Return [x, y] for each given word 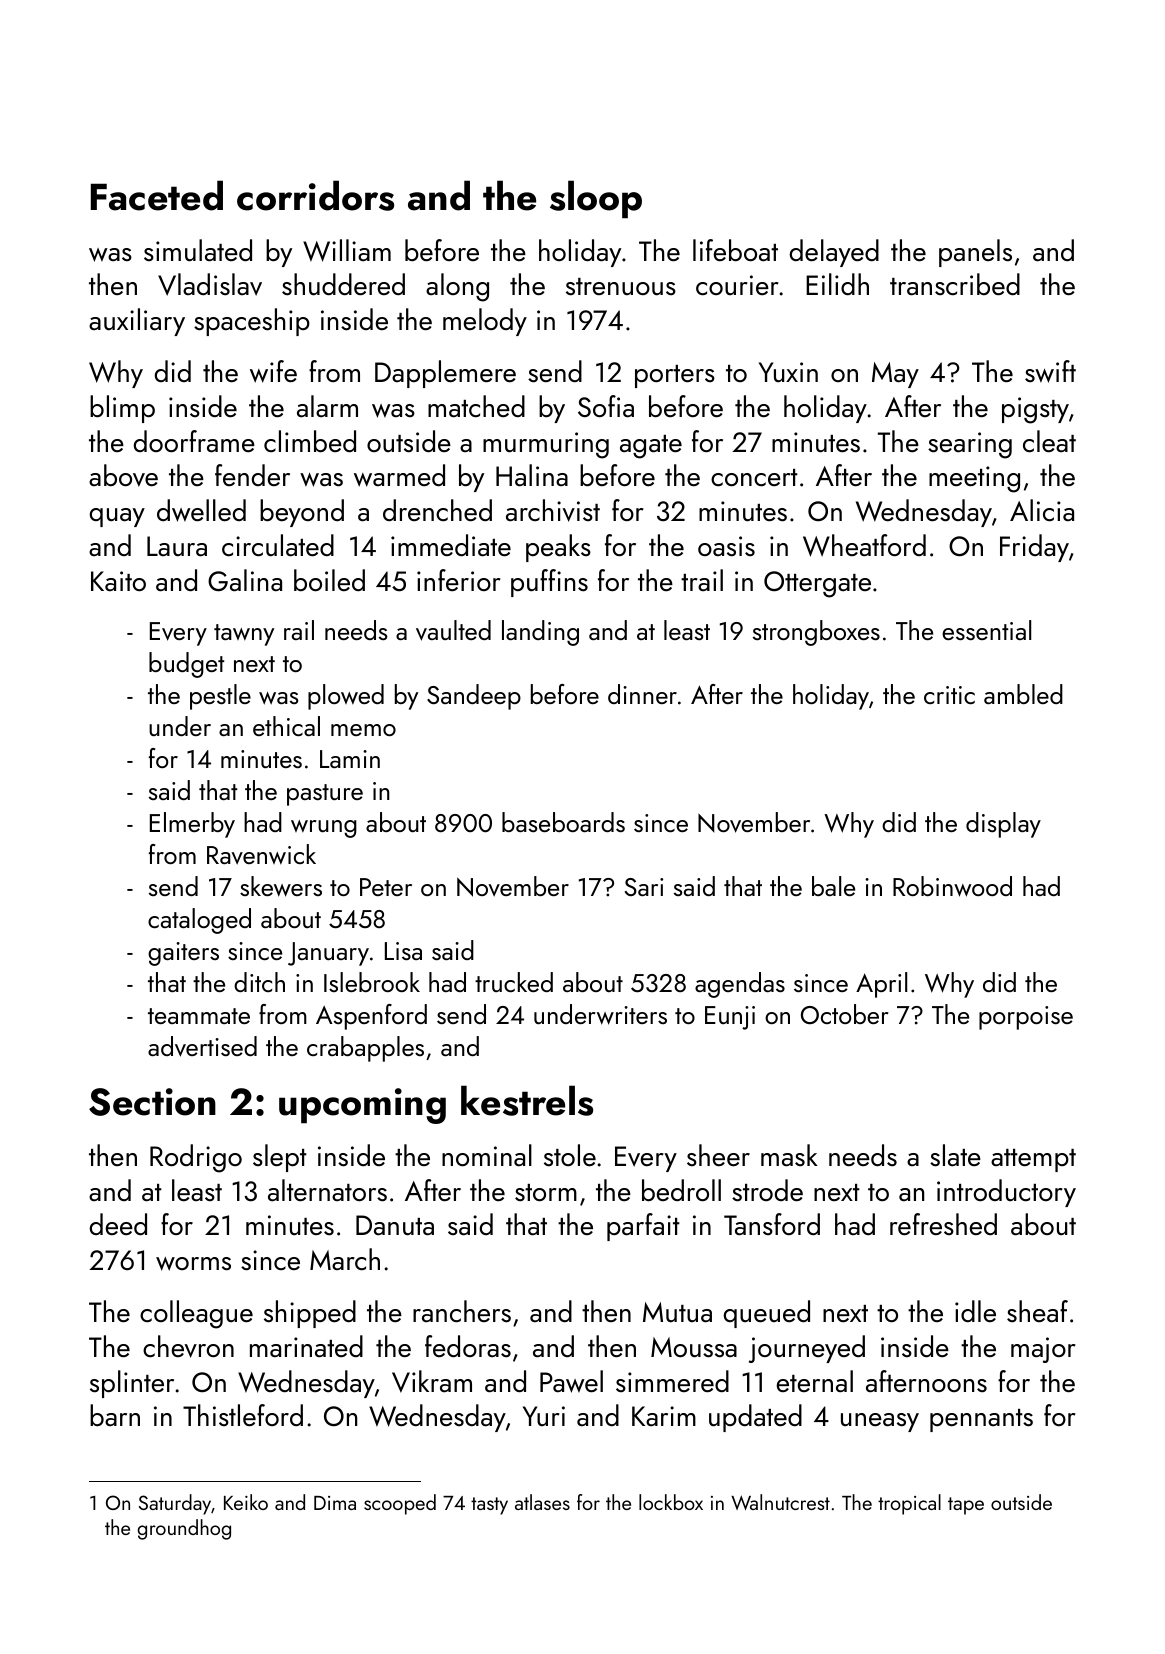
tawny [244, 635]
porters [675, 376]
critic [949, 695]
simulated [198, 250]
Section [152, 1102]
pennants [981, 1420]
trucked [514, 982]
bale [833, 886]
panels [975, 253]
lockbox [671, 1502]
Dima [335, 1503]
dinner [642, 694]
